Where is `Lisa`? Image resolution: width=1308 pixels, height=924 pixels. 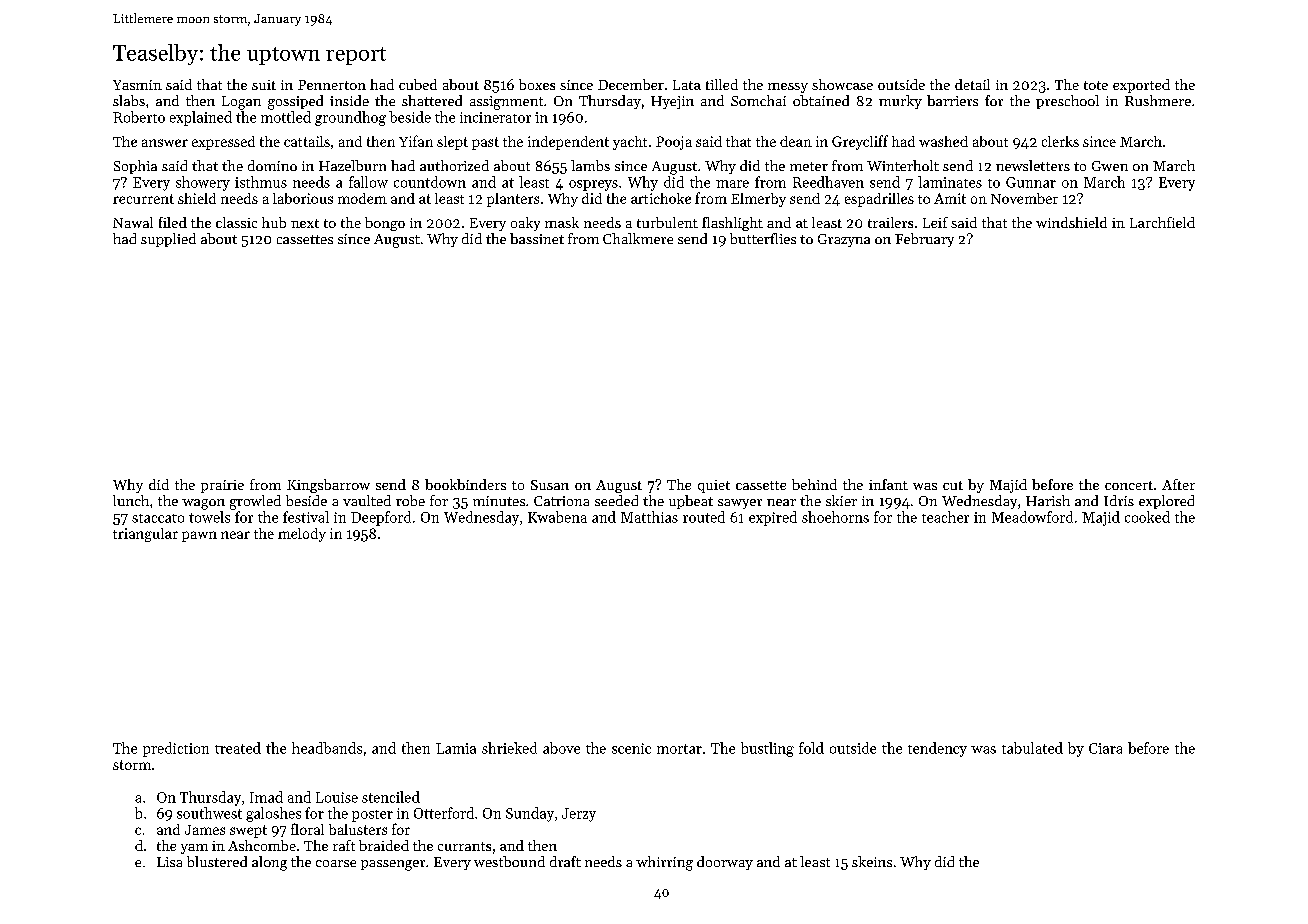 Lisa is located at coordinates (169, 862).
